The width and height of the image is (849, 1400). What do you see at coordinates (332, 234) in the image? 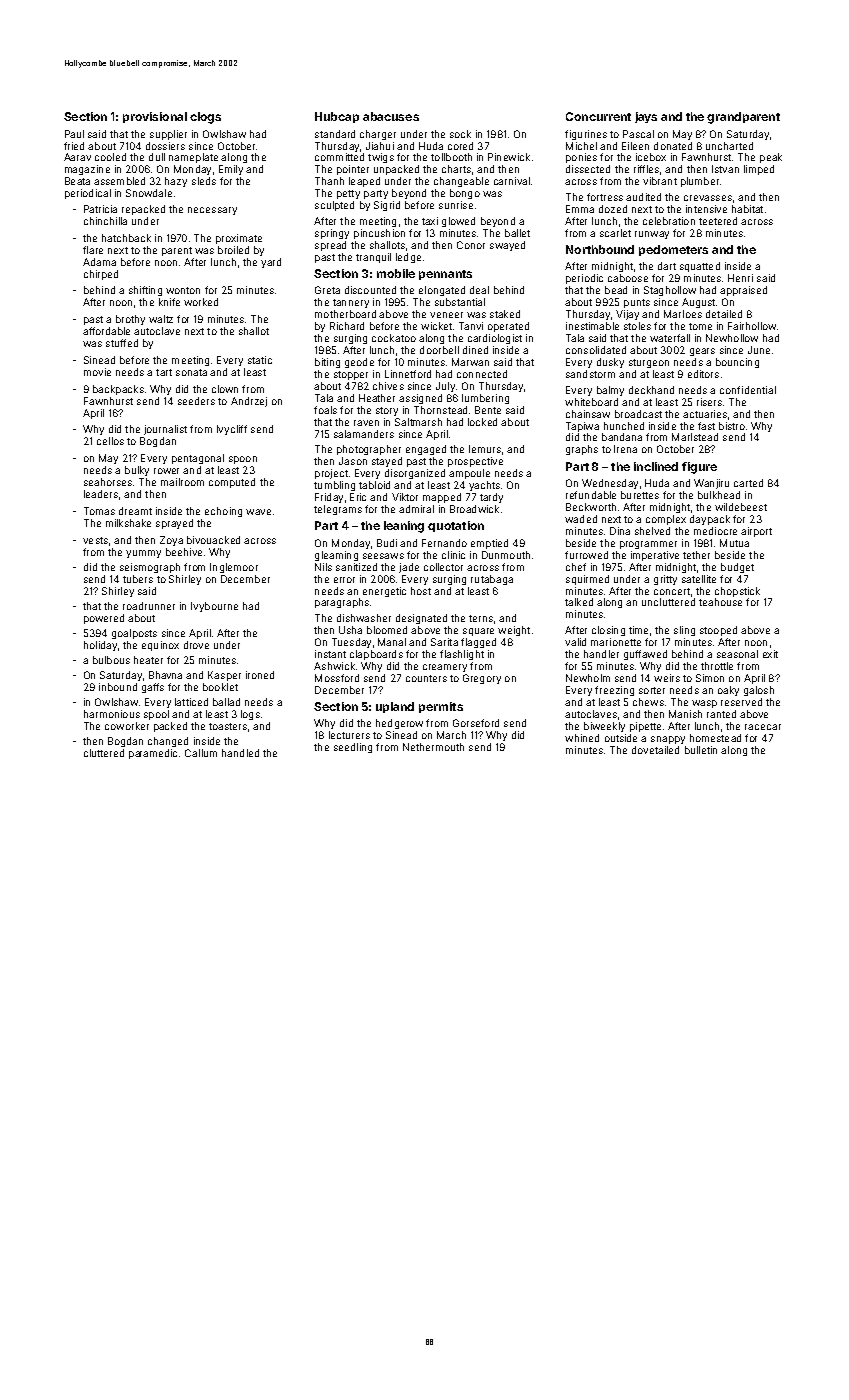
I see `springy` at bounding box center [332, 234].
